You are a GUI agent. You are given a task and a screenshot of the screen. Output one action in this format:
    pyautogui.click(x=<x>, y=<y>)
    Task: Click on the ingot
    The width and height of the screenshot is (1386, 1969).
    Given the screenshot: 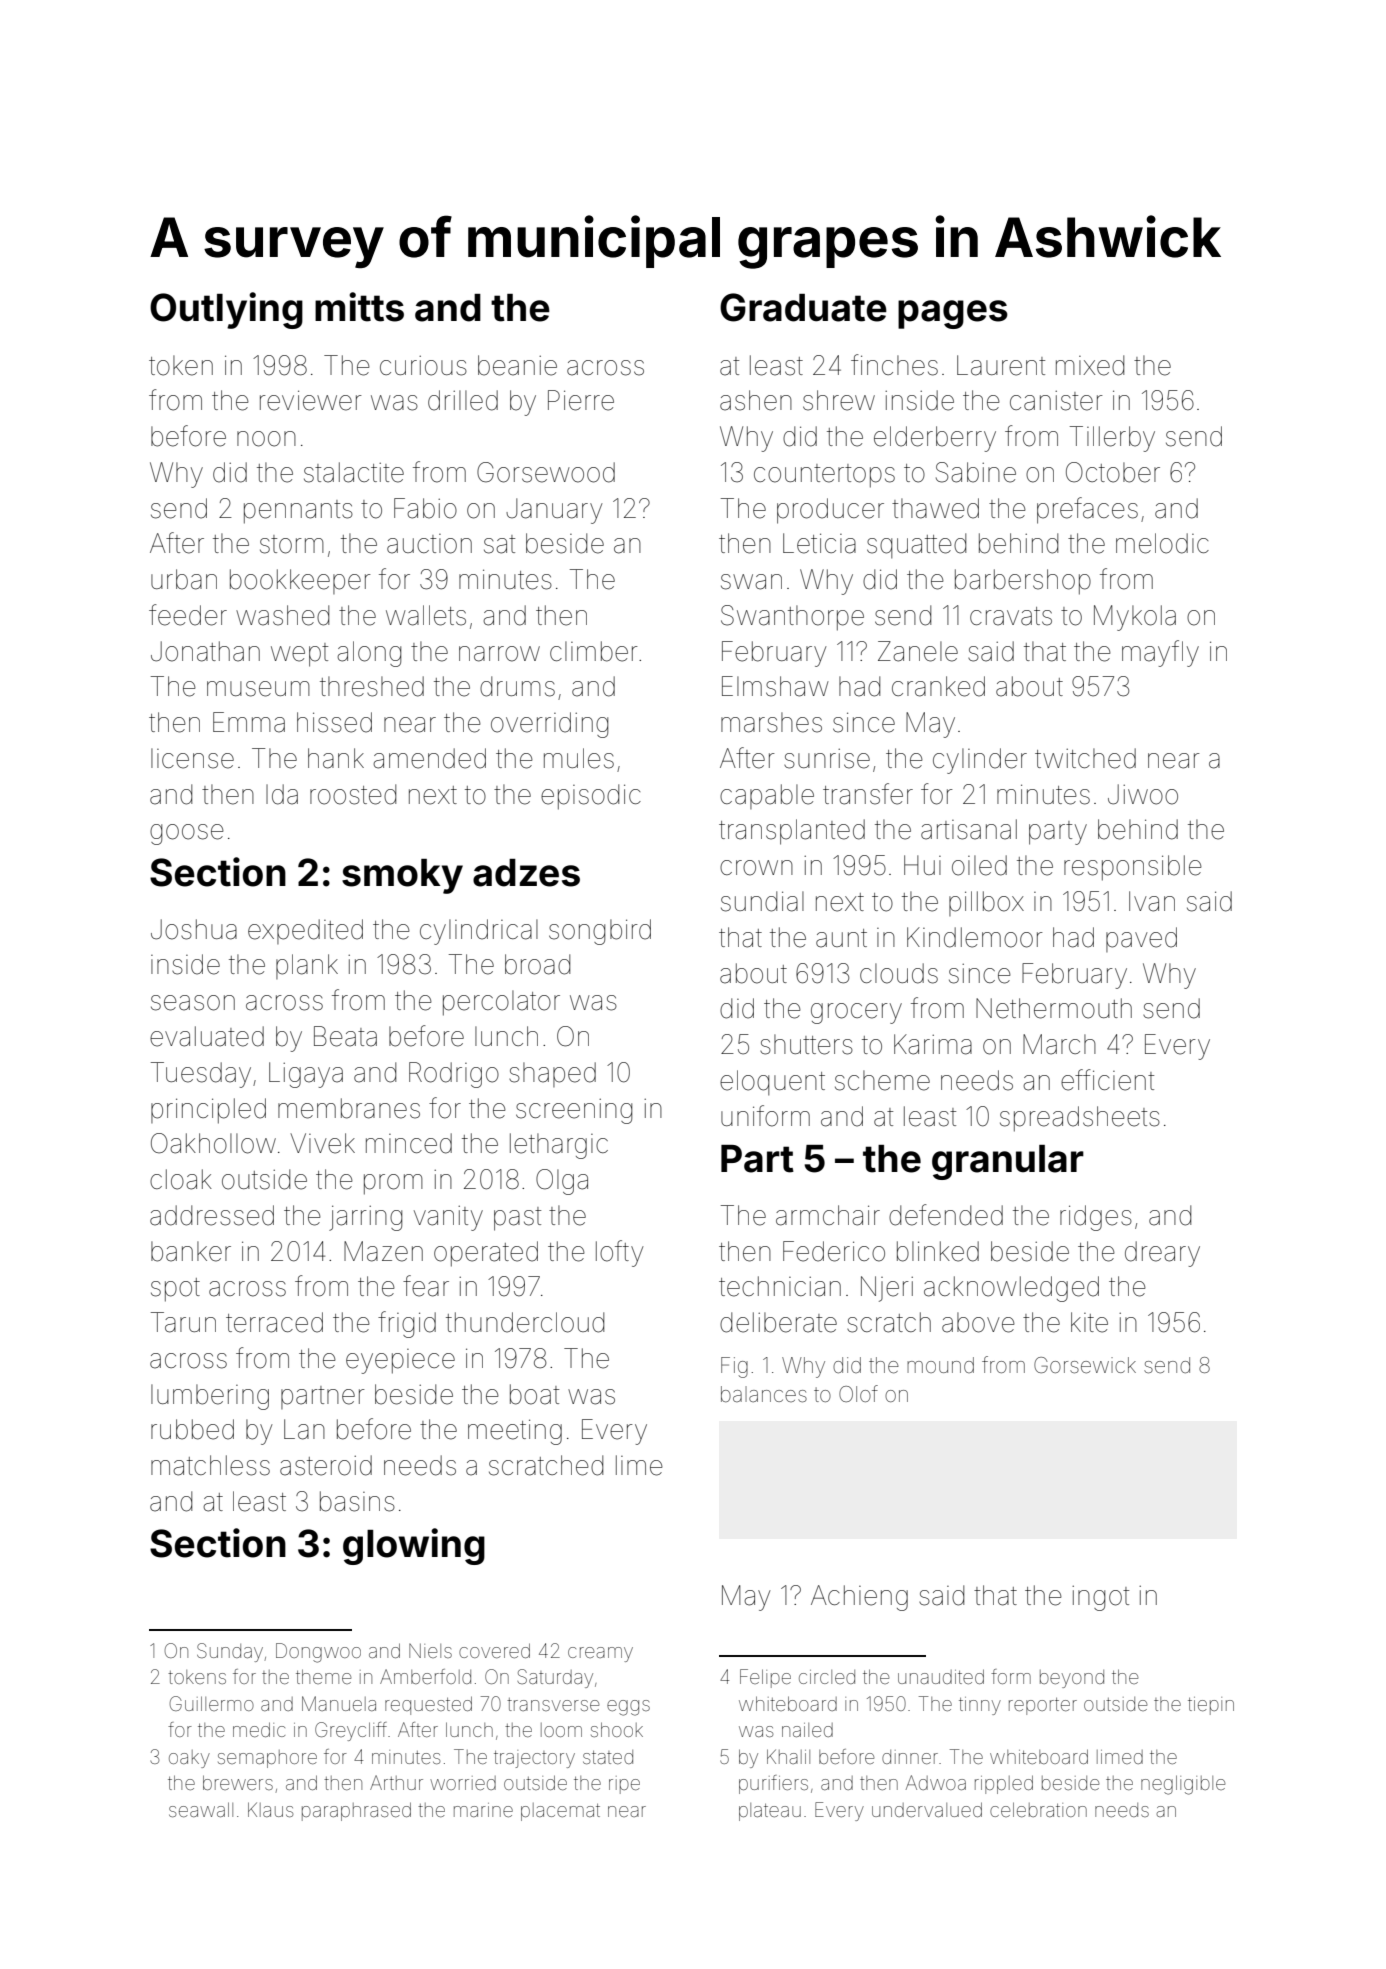 What is the action you would take?
    pyautogui.click(x=1100, y=1598)
